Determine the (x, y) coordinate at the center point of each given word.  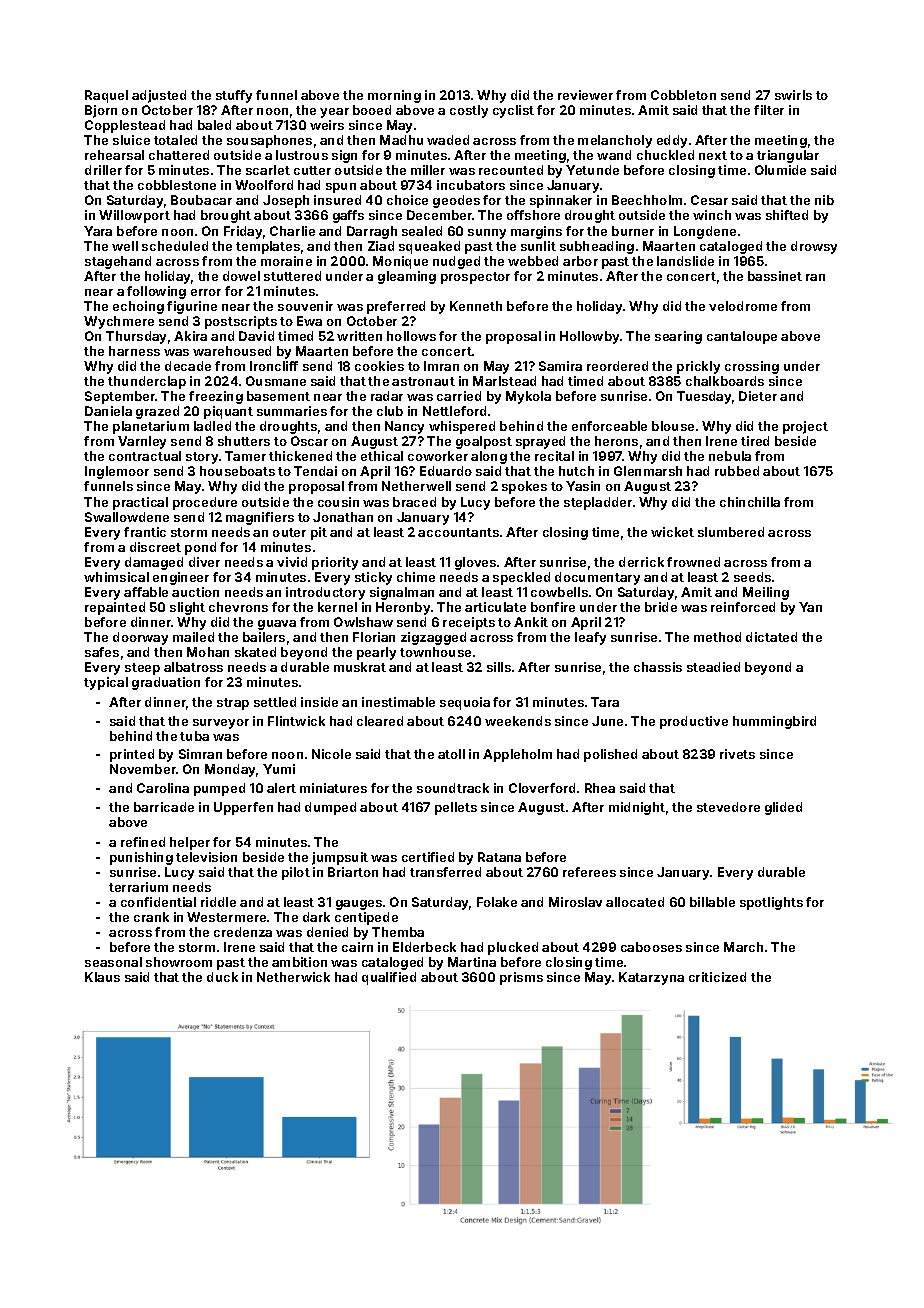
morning (394, 96)
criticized (717, 977)
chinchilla (750, 502)
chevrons (238, 607)
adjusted (159, 96)
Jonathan (343, 517)
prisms (521, 978)
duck (222, 977)
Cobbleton (683, 95)
